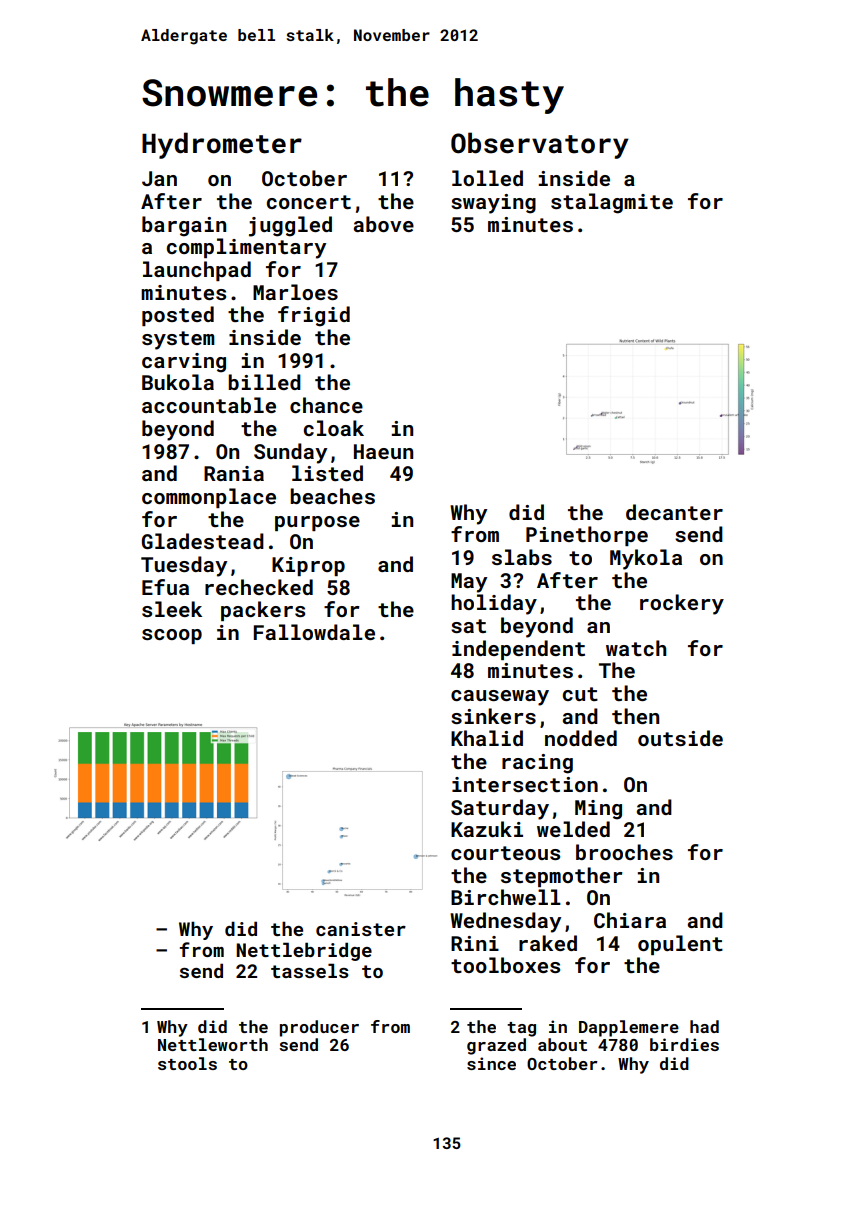 The image size is (865, 1228). I want to click on canister, so click(361, 929).
